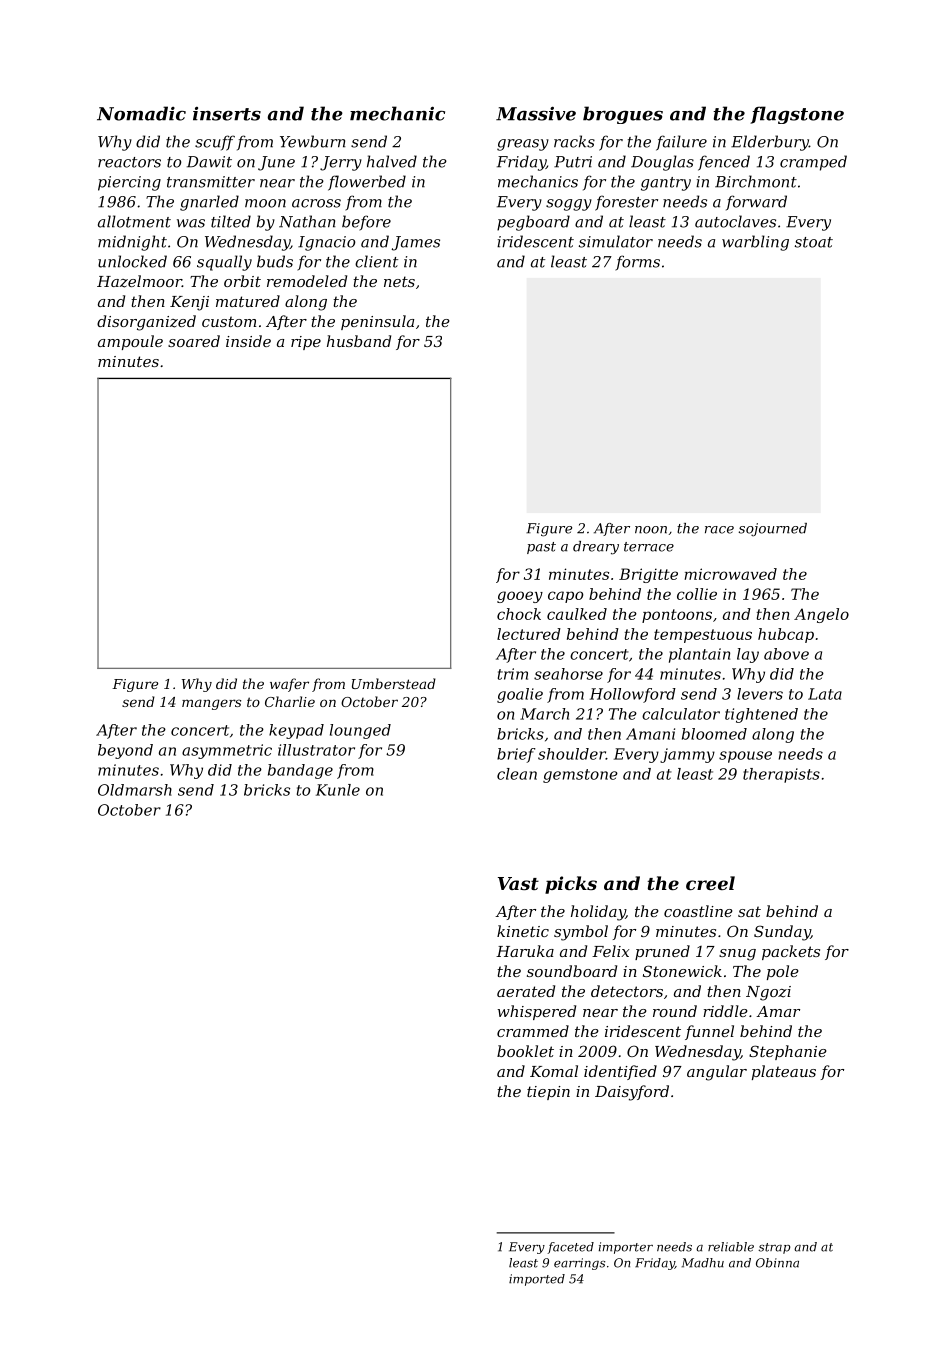  Describe the element at coordinates (596, 548) in the screenshot. I see `dreary` at that location.
